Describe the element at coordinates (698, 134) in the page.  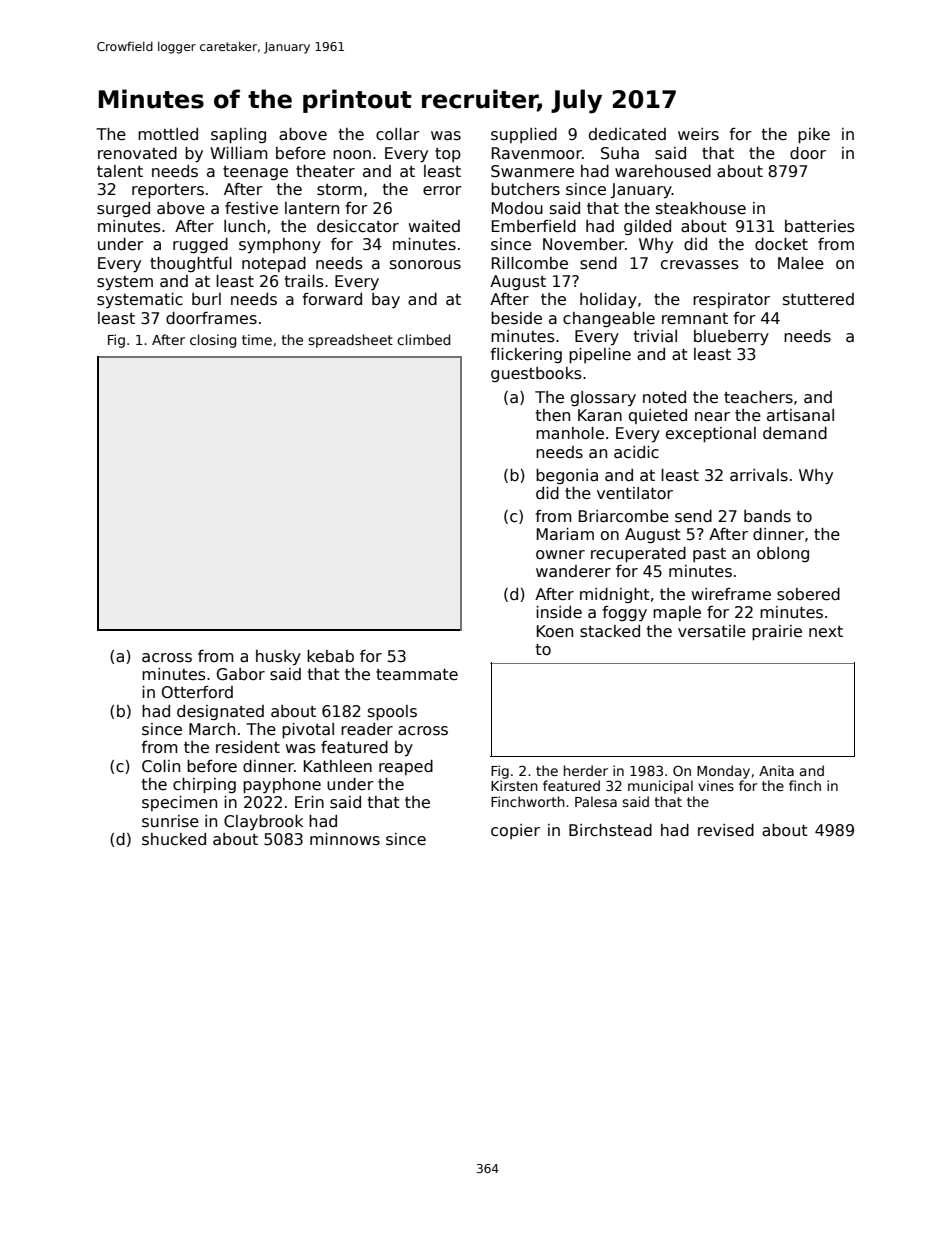
I see `weirs` at that location.
